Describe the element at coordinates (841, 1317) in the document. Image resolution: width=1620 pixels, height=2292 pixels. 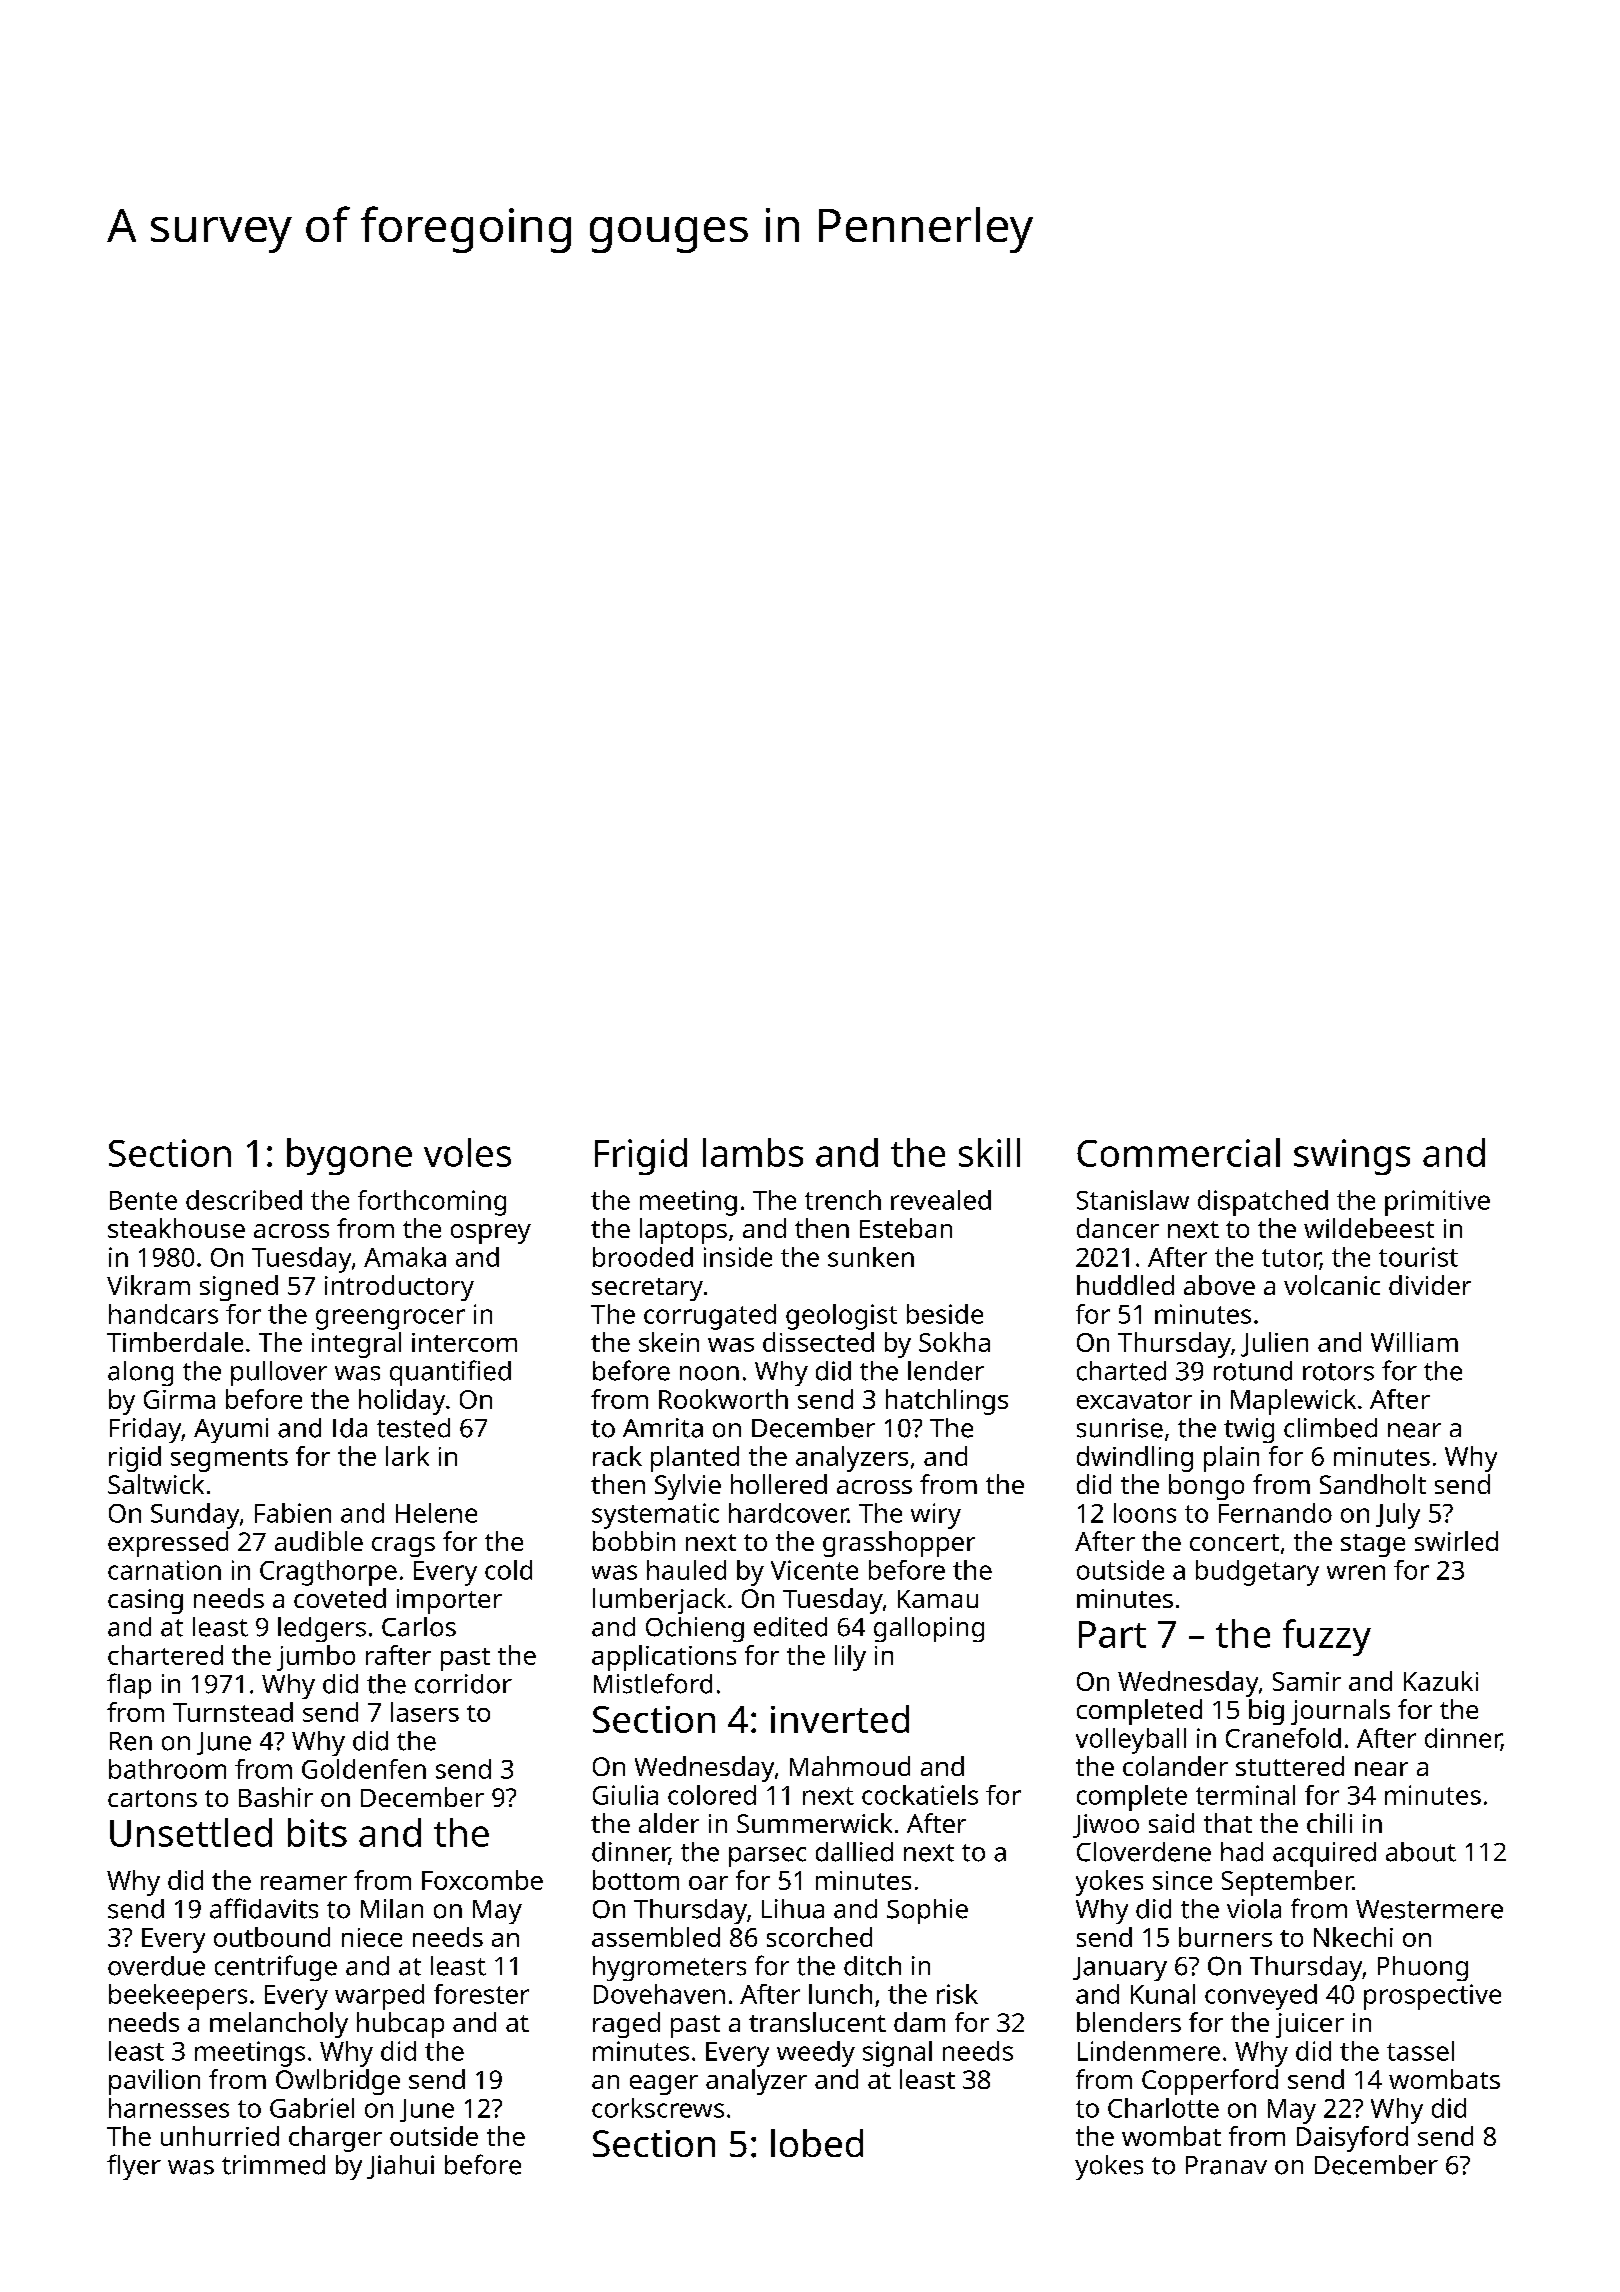
I see `geologist` at that location.
